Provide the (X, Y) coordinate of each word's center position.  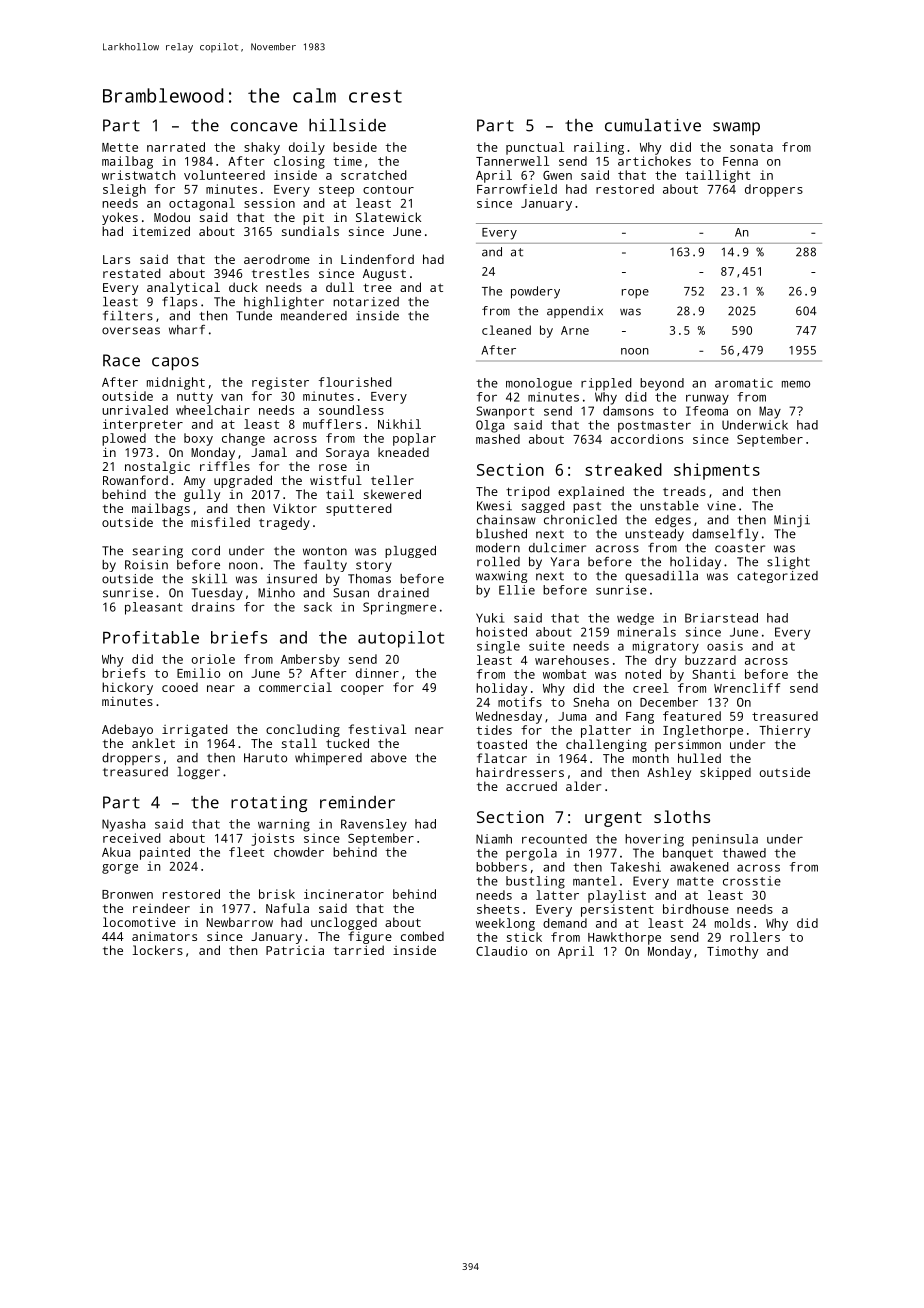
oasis (725, 646)
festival (377, 729)
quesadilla (661, 577)
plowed (124, 439)
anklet (153, 743)
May (770, 412)
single (498, 647)
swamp (736, 128)
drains (213, 607)
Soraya (347, 454)
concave (264, 127)
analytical (183, 288)
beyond (662, 384)
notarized (366, 302)
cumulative (653, 125)
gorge (120, 869)
